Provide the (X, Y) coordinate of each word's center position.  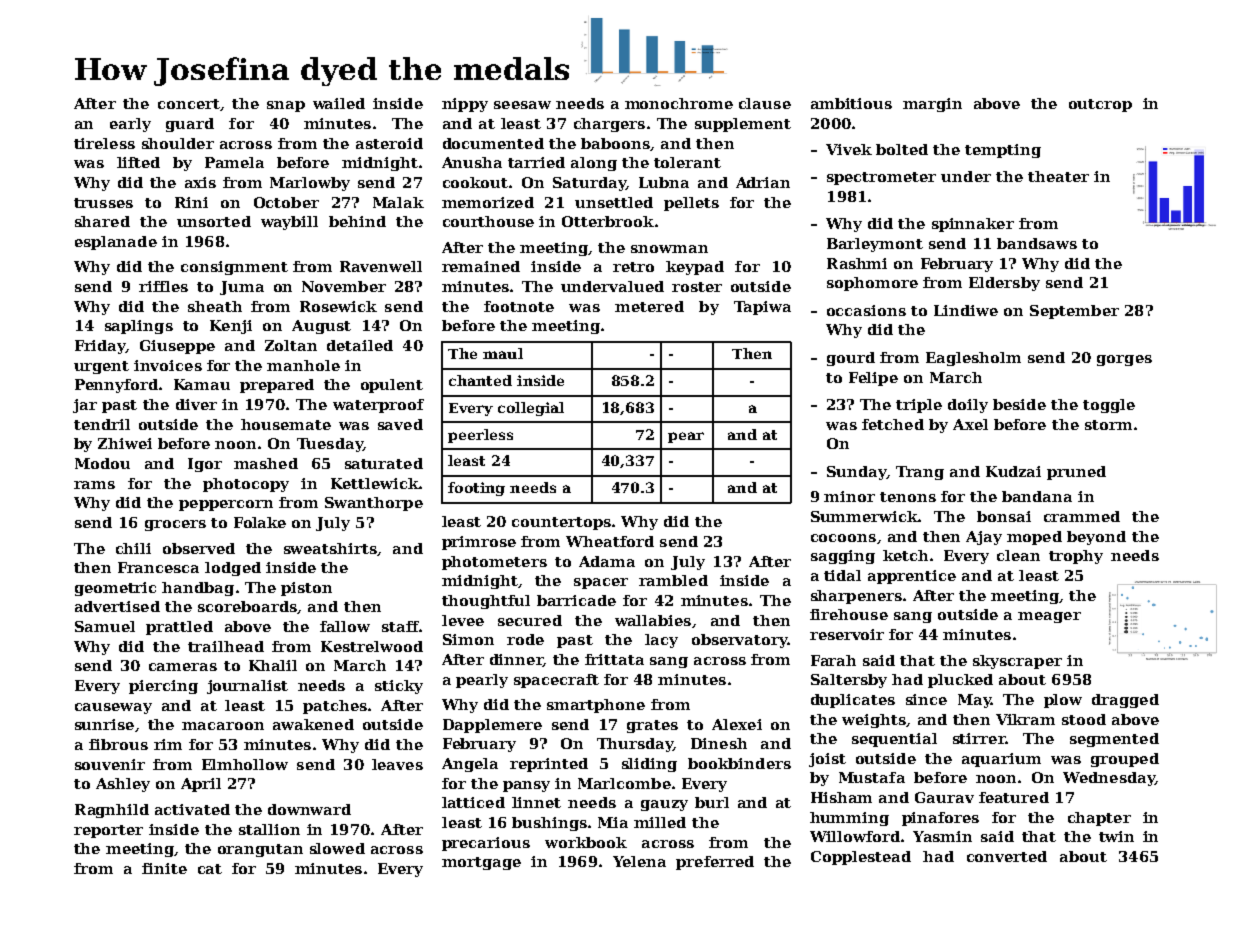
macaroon (223, 726)
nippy (465, 105)
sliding (649, 765)
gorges (1124, 360)
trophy (1076, 557)
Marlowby (310, 184)
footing (476, 489)
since (926, 699)
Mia (613, 822)
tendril (102, 424)
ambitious (851, 103)
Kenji (231, 327)
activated (192, 809)
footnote (519, 306)
